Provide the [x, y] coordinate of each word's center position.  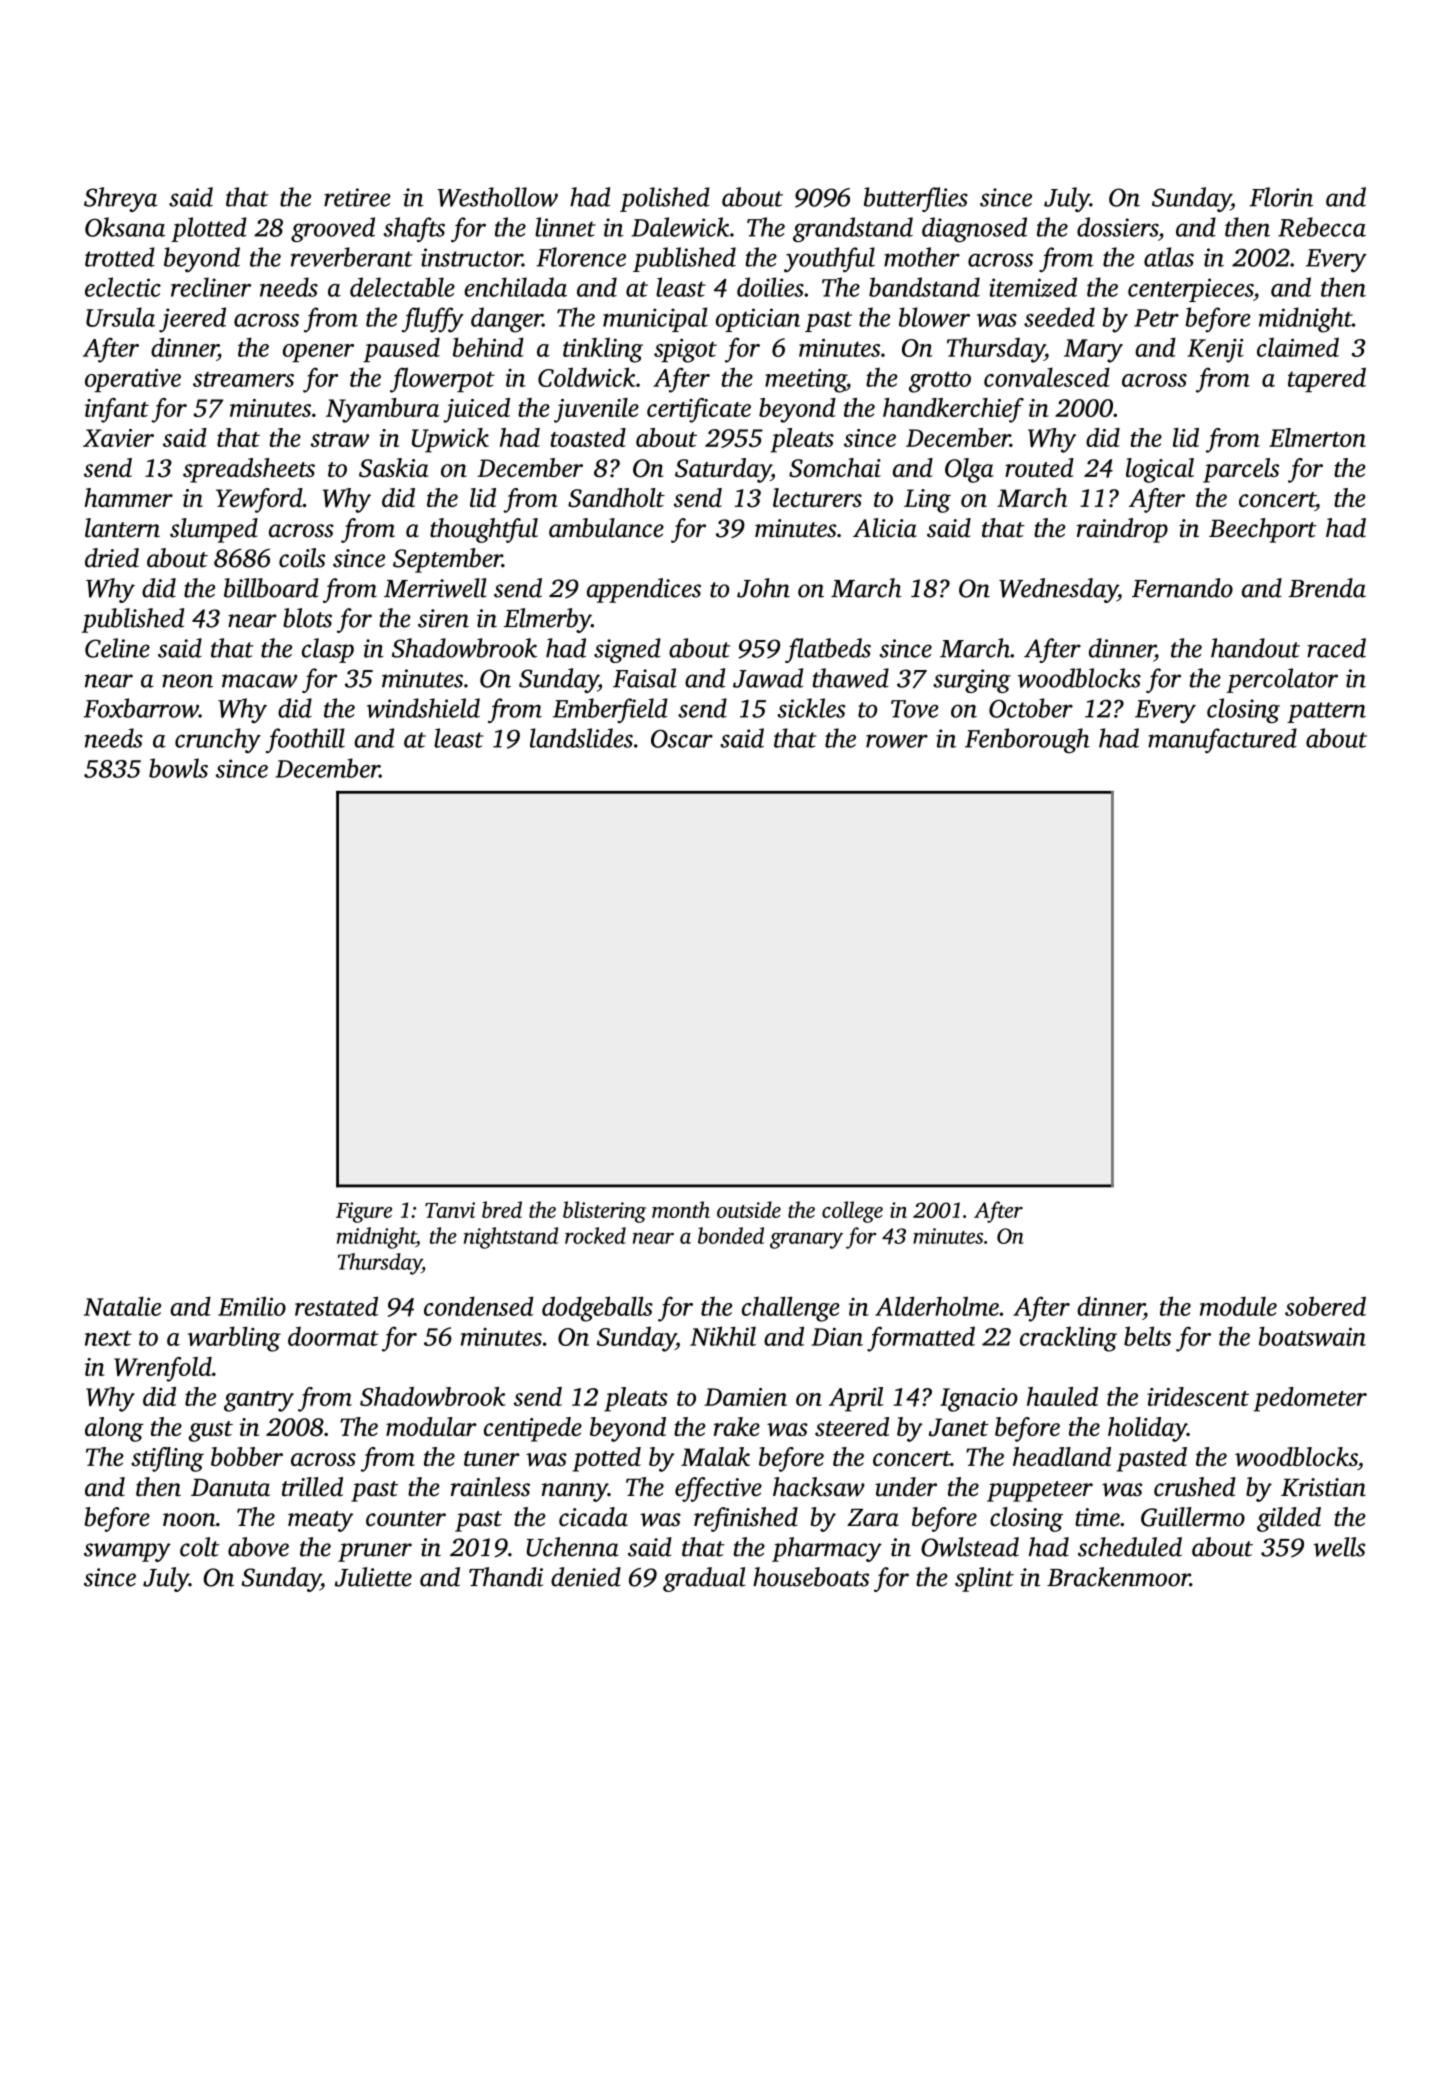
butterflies [916, 199]
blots [307, 618]
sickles [811, 708]
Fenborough [1027, 740]
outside [749, 1209]
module [1238, 1306]
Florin [1281, 197]
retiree [357, 197]
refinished [746, 1519]
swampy [127, 1552]
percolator [1282, 680]
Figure [364, 1212]
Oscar [682, 738]
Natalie [122, 1306]
